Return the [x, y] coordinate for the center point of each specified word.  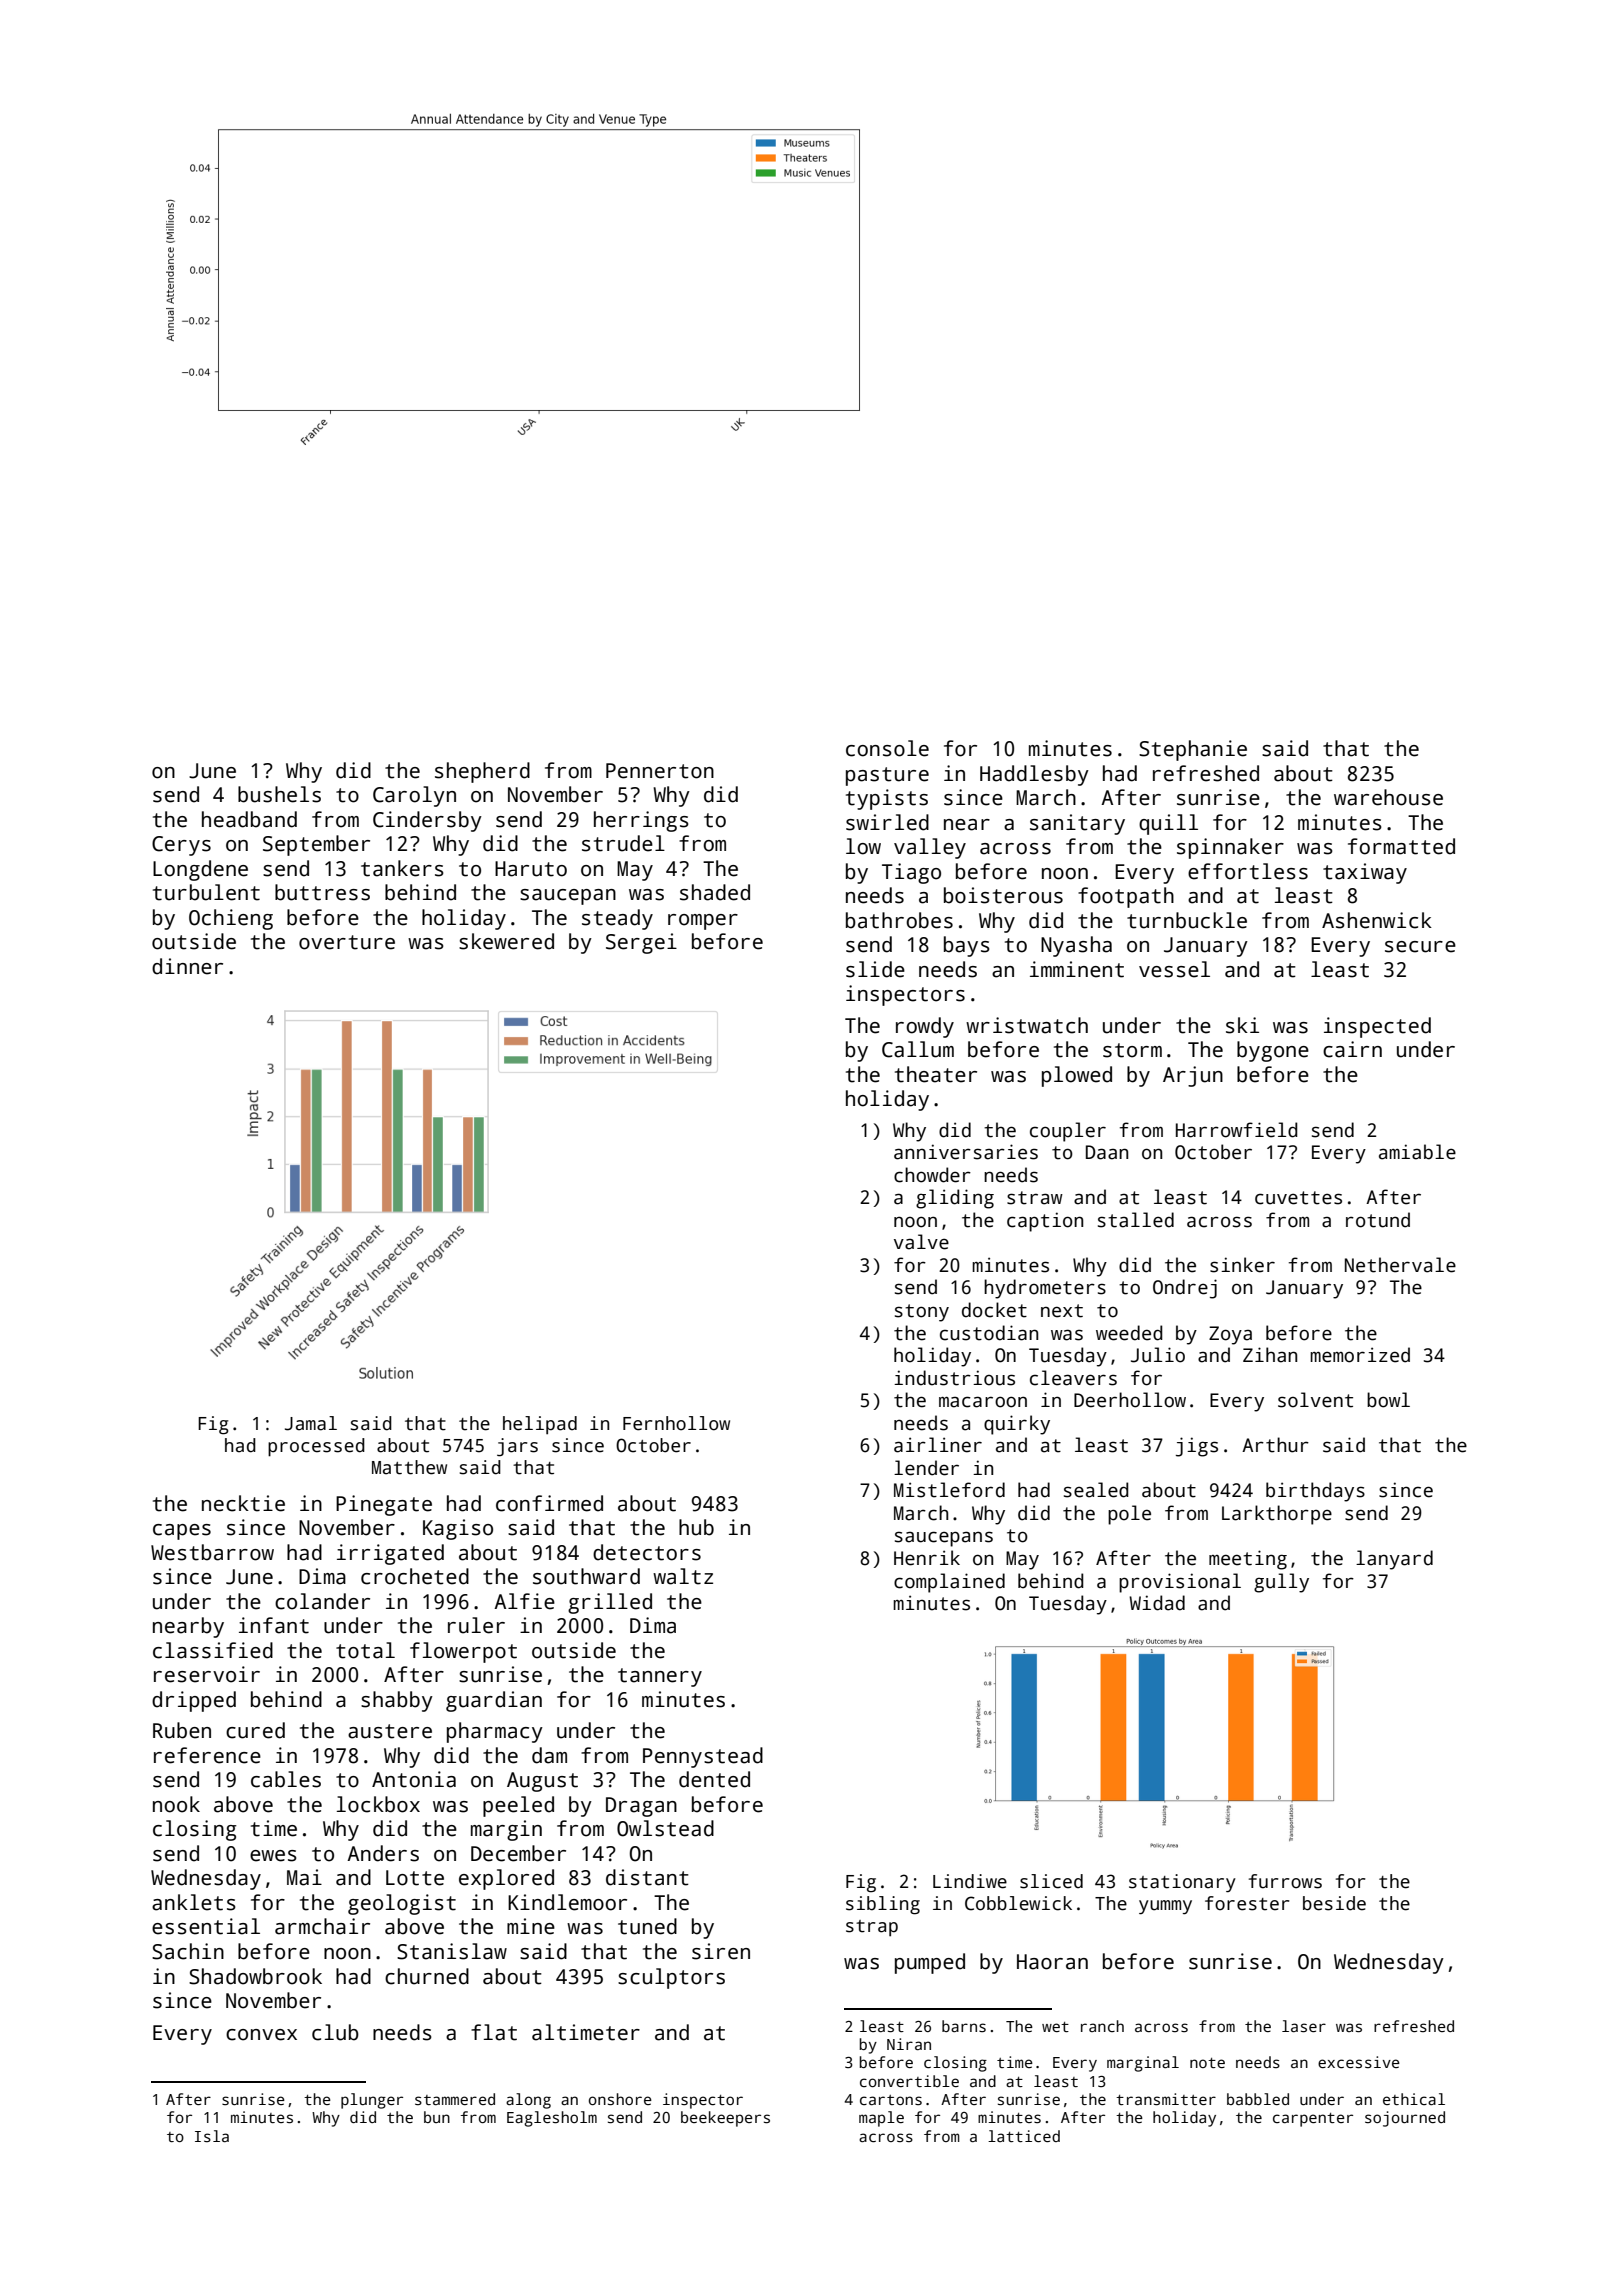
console [887, 748]
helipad [540, 1425]
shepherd [482, 772]
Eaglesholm [552, 2119]
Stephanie [1193, 750]
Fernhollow [676, 1423]
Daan [1107, 1152]
